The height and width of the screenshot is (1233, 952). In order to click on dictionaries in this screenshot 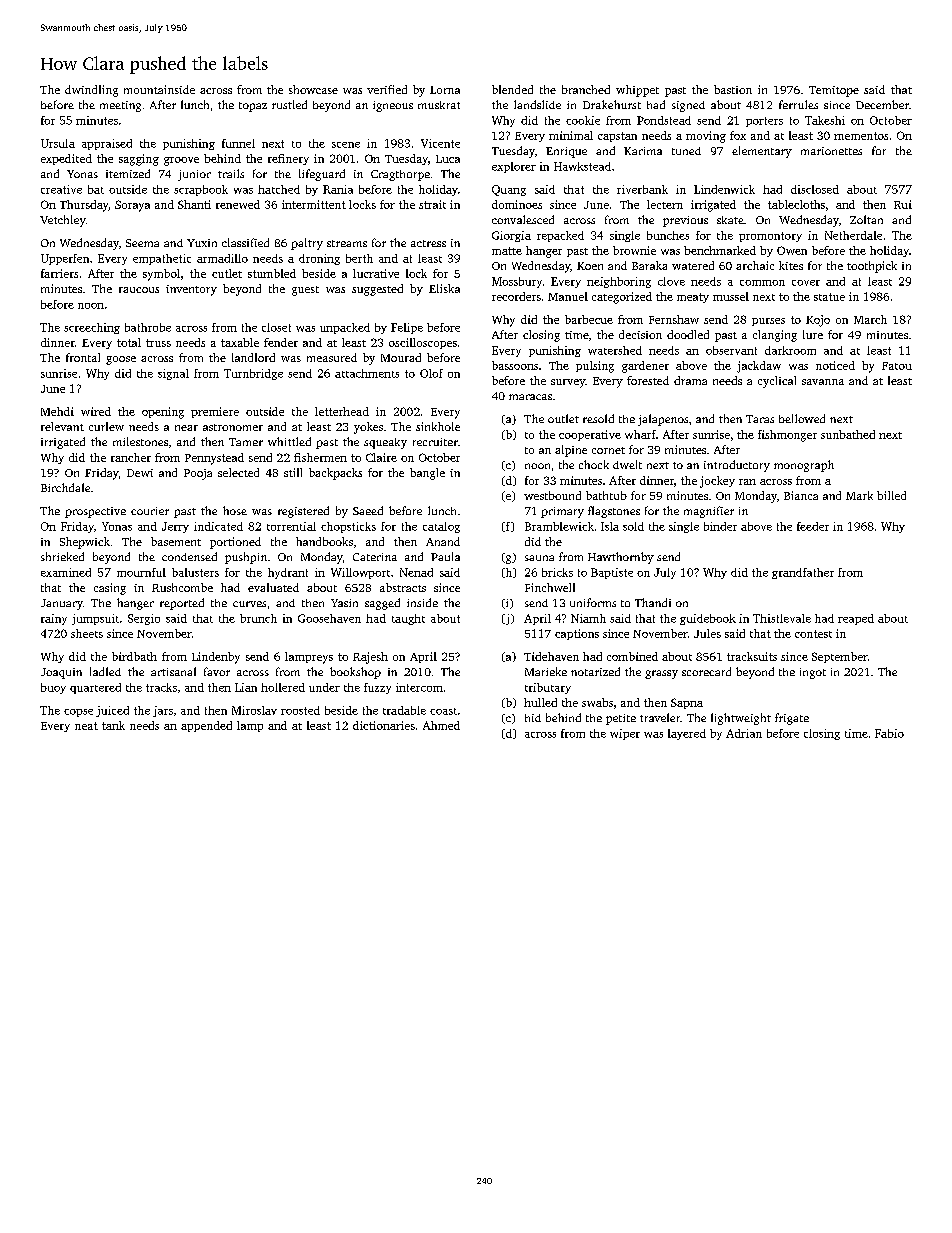, I will do `click(384, 725)`.
